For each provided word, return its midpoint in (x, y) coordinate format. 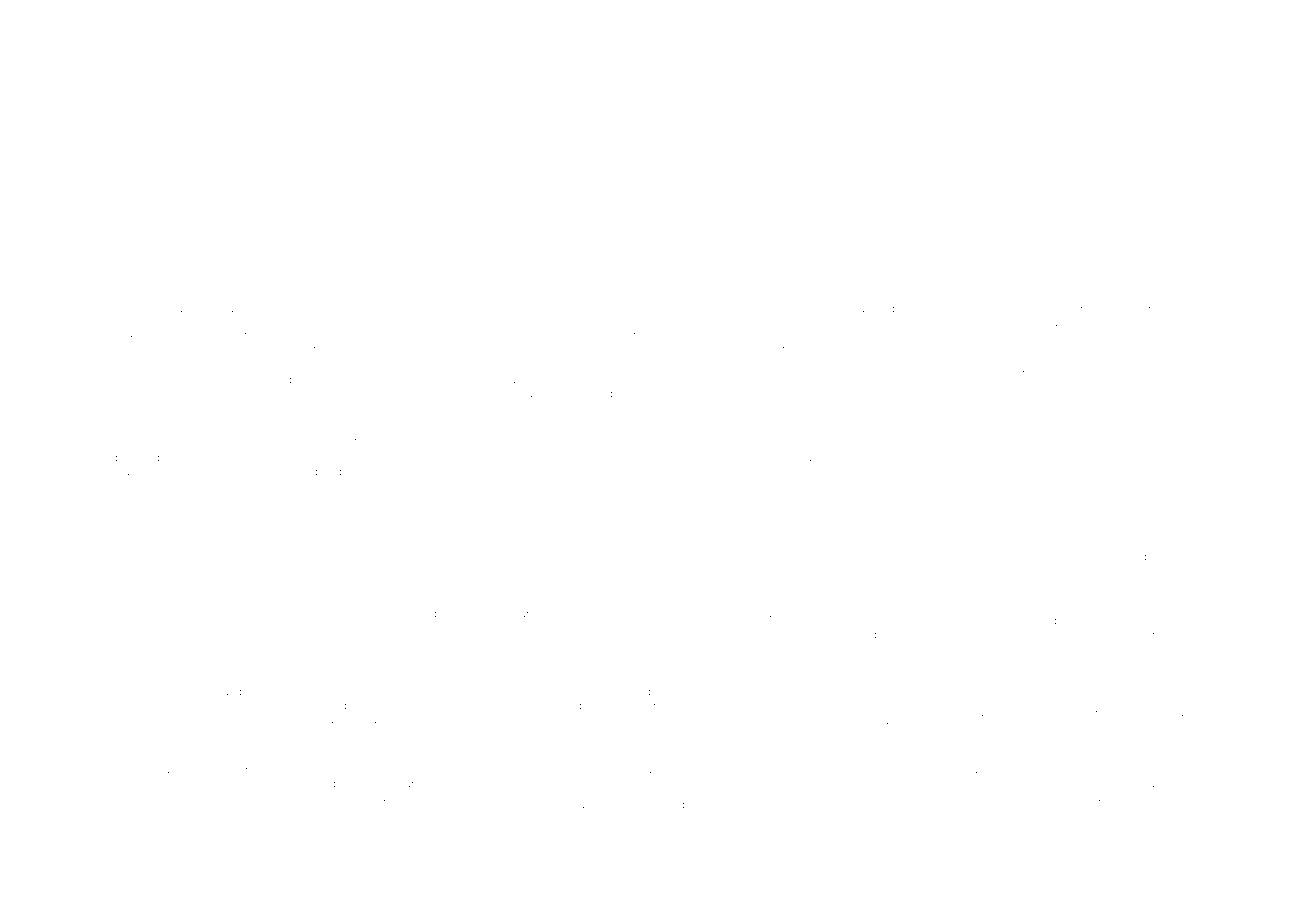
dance (204, 692)
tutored (962, 507)
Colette (645, 471)
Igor (166, 572)
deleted (1094, 373)
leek (930, 621)
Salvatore (118, 308)
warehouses (306, 429)
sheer (962, 692)
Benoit (607, 585)
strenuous (606, 649)
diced (686, 337)
